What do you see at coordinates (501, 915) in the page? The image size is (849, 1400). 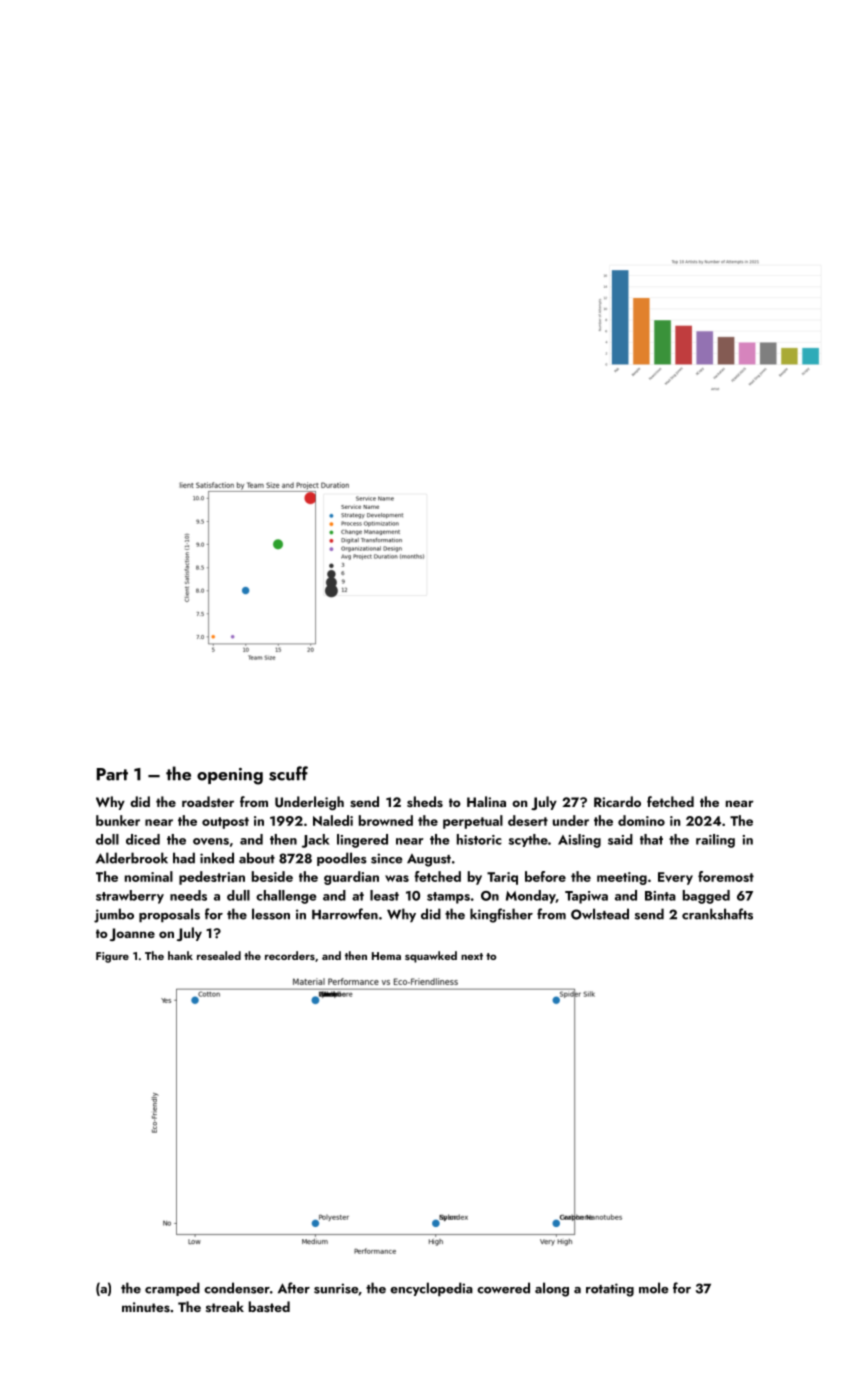 I see `kingfisher` at bounding box center [501, 915].
